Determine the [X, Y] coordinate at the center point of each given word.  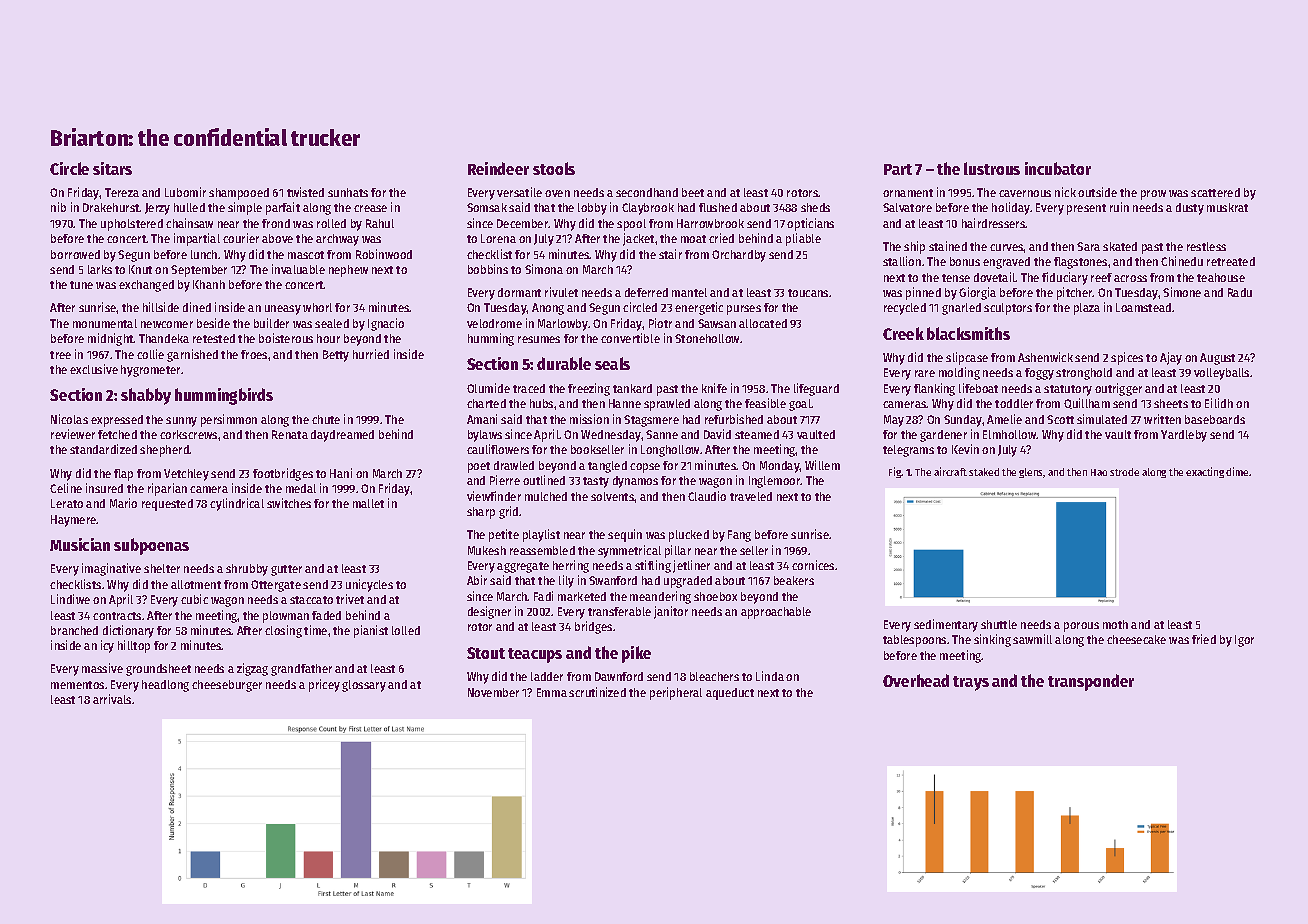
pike [636, 654]
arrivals [112, 699]
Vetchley [186, 475]
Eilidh [1219, 403]
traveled [751, 496]
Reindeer [498, 168]
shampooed [239, 194]
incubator [1058, 168]
